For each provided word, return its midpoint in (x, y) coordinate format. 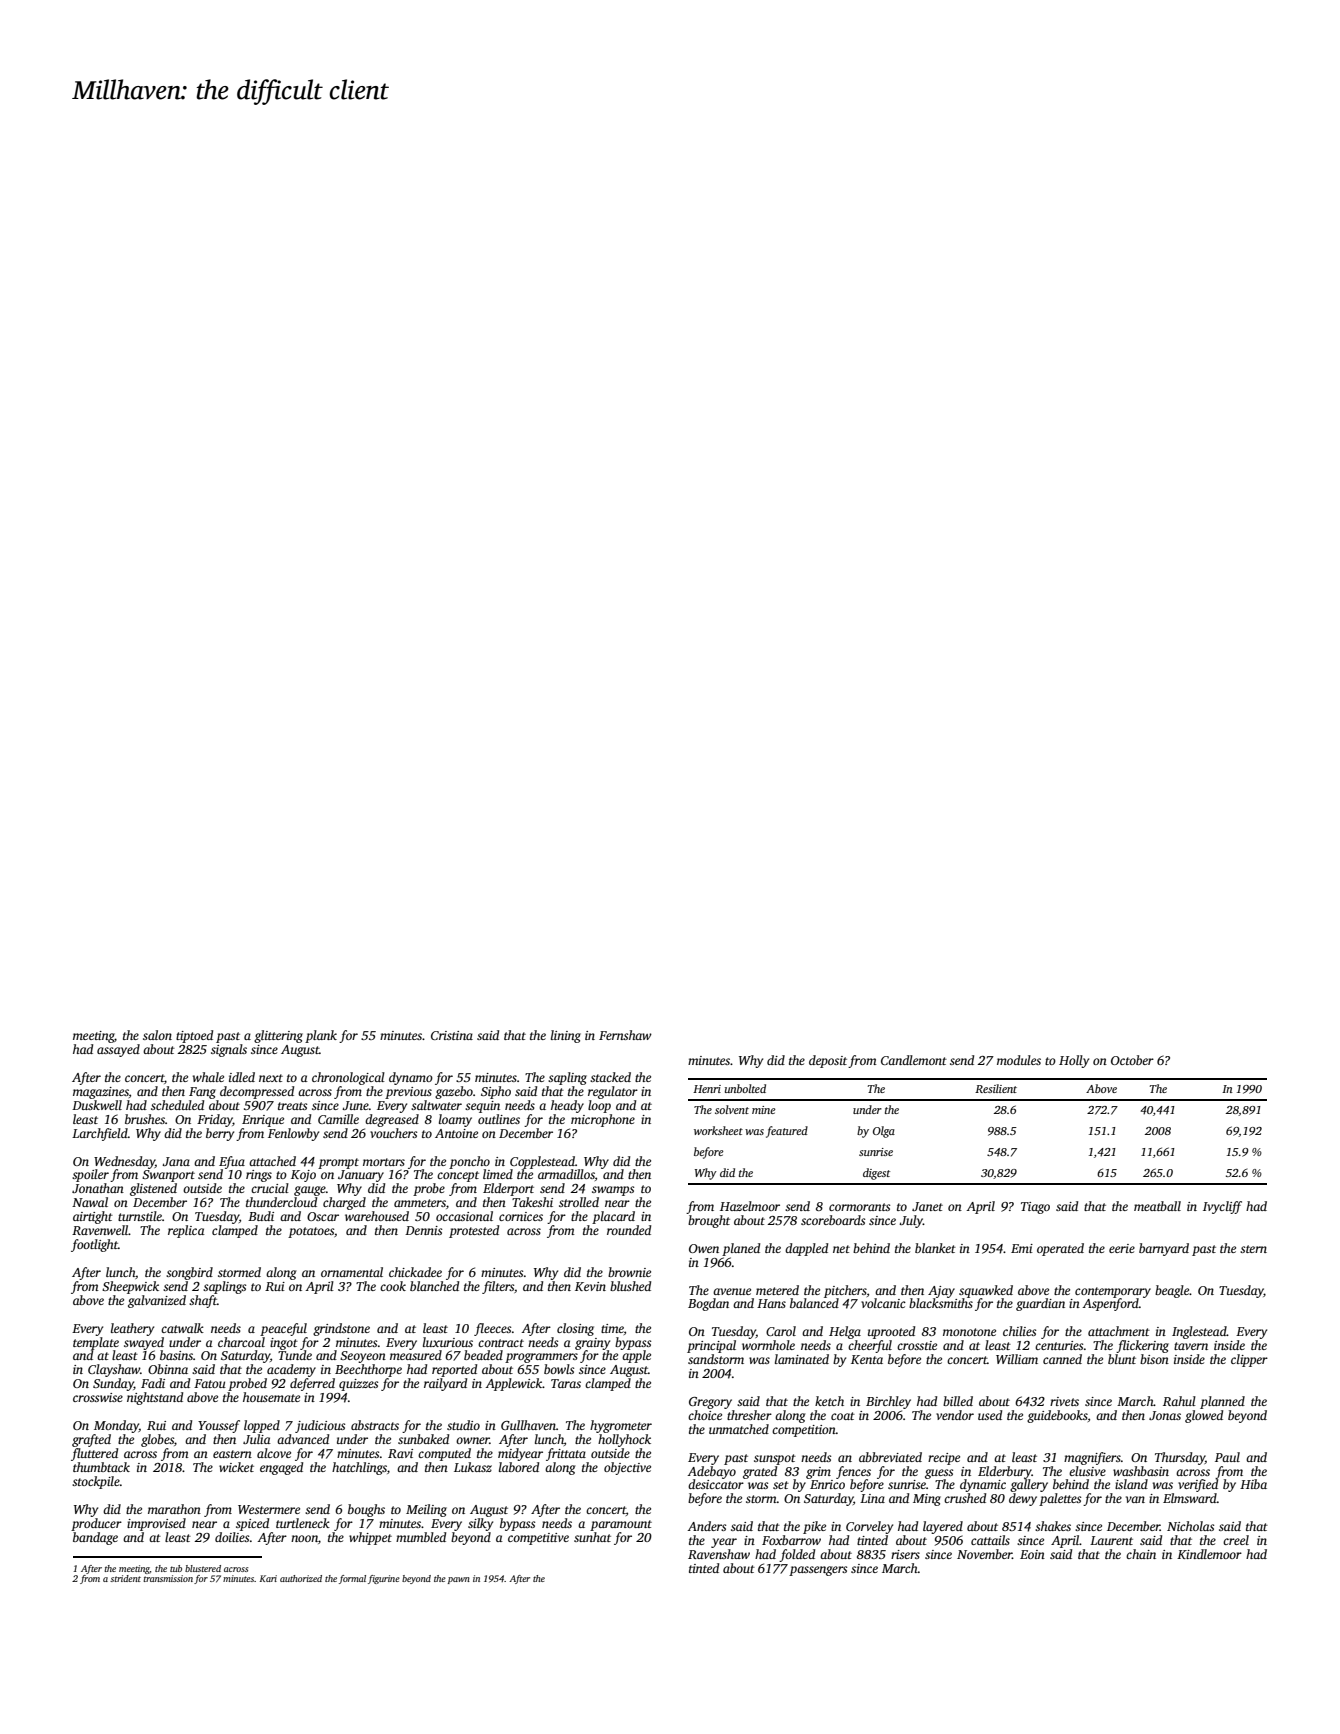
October (1132, 1060)
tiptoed (194, 1036)
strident (125, 1578)
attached (272, 1161)
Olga (884, 1132)
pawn (459, 1580)
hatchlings (359, 1468)
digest (876, 1174)
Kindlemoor (1209, 1554)
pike (814, 1527)
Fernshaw (625, 1035)
